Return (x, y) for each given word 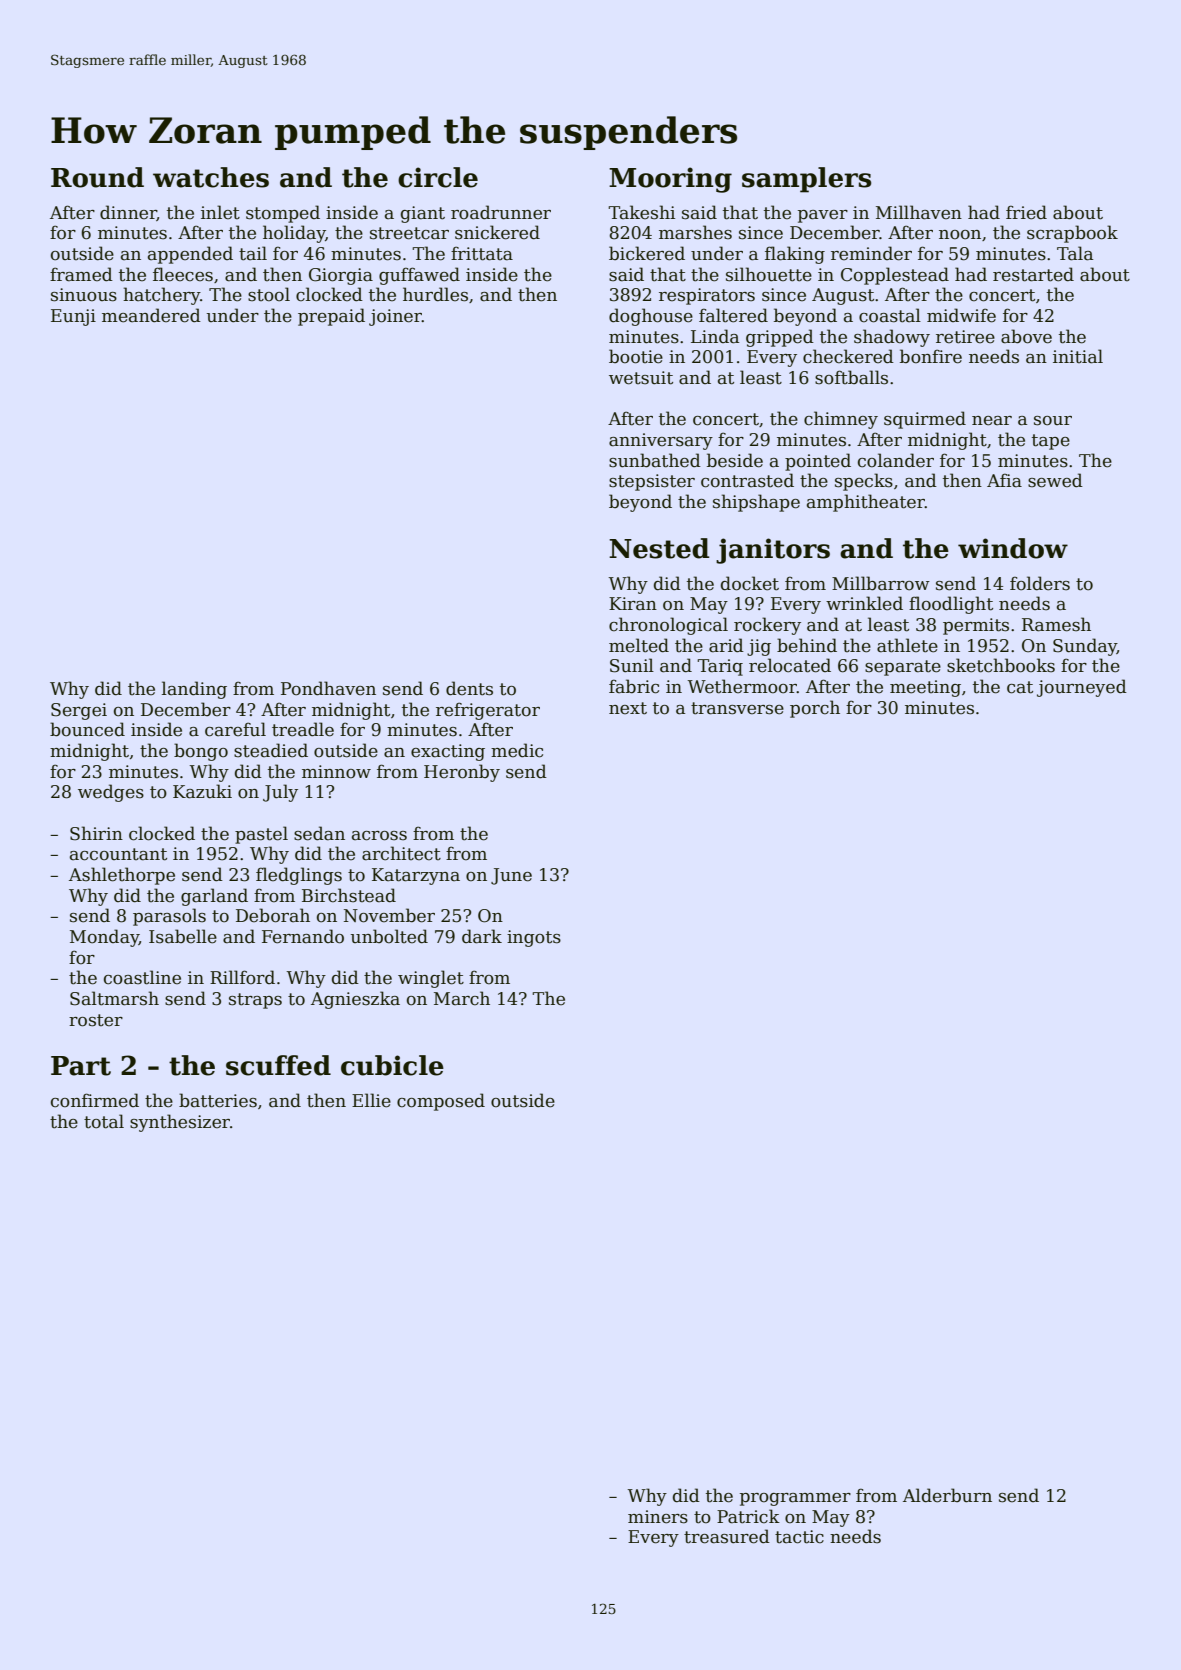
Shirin (96, 833)
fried (1026, 212)
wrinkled (864, 603)
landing (194, 690)
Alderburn (947, 1495)
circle (438, 177)
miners (658, 1517)
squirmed (925, 420)
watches (211, 177)
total (104, 1121)
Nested (659, 548)
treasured (727, 1536)
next (628, 708)
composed (441, 1102)
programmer (795, 1499)
